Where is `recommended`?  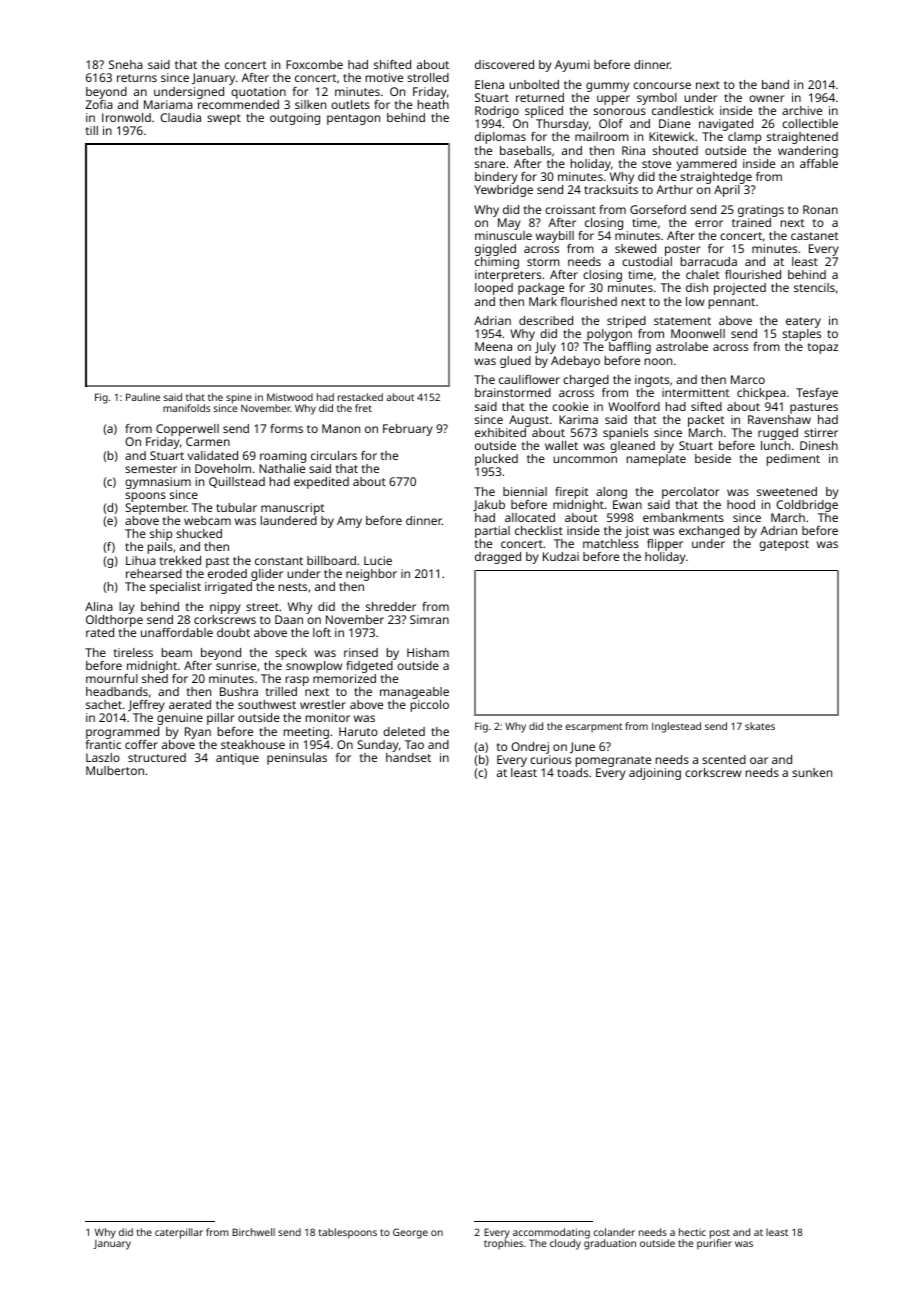
recommended is located at coordinates (238, 104).
